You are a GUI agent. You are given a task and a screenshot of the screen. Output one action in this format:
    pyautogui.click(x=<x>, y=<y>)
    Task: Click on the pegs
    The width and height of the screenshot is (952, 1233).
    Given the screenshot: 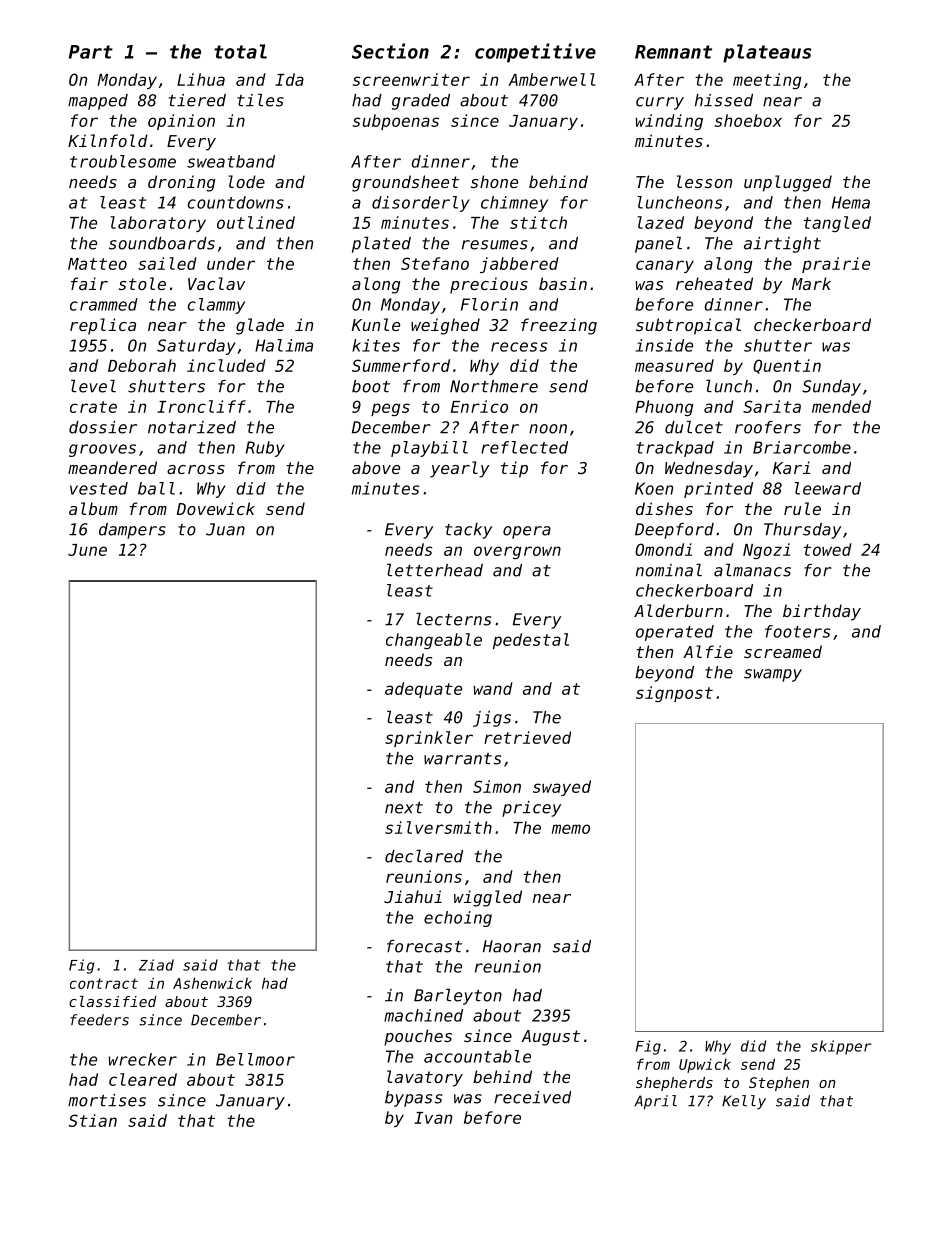 What is the action you would take?
    pyautogui.click(x=390, y=409)
